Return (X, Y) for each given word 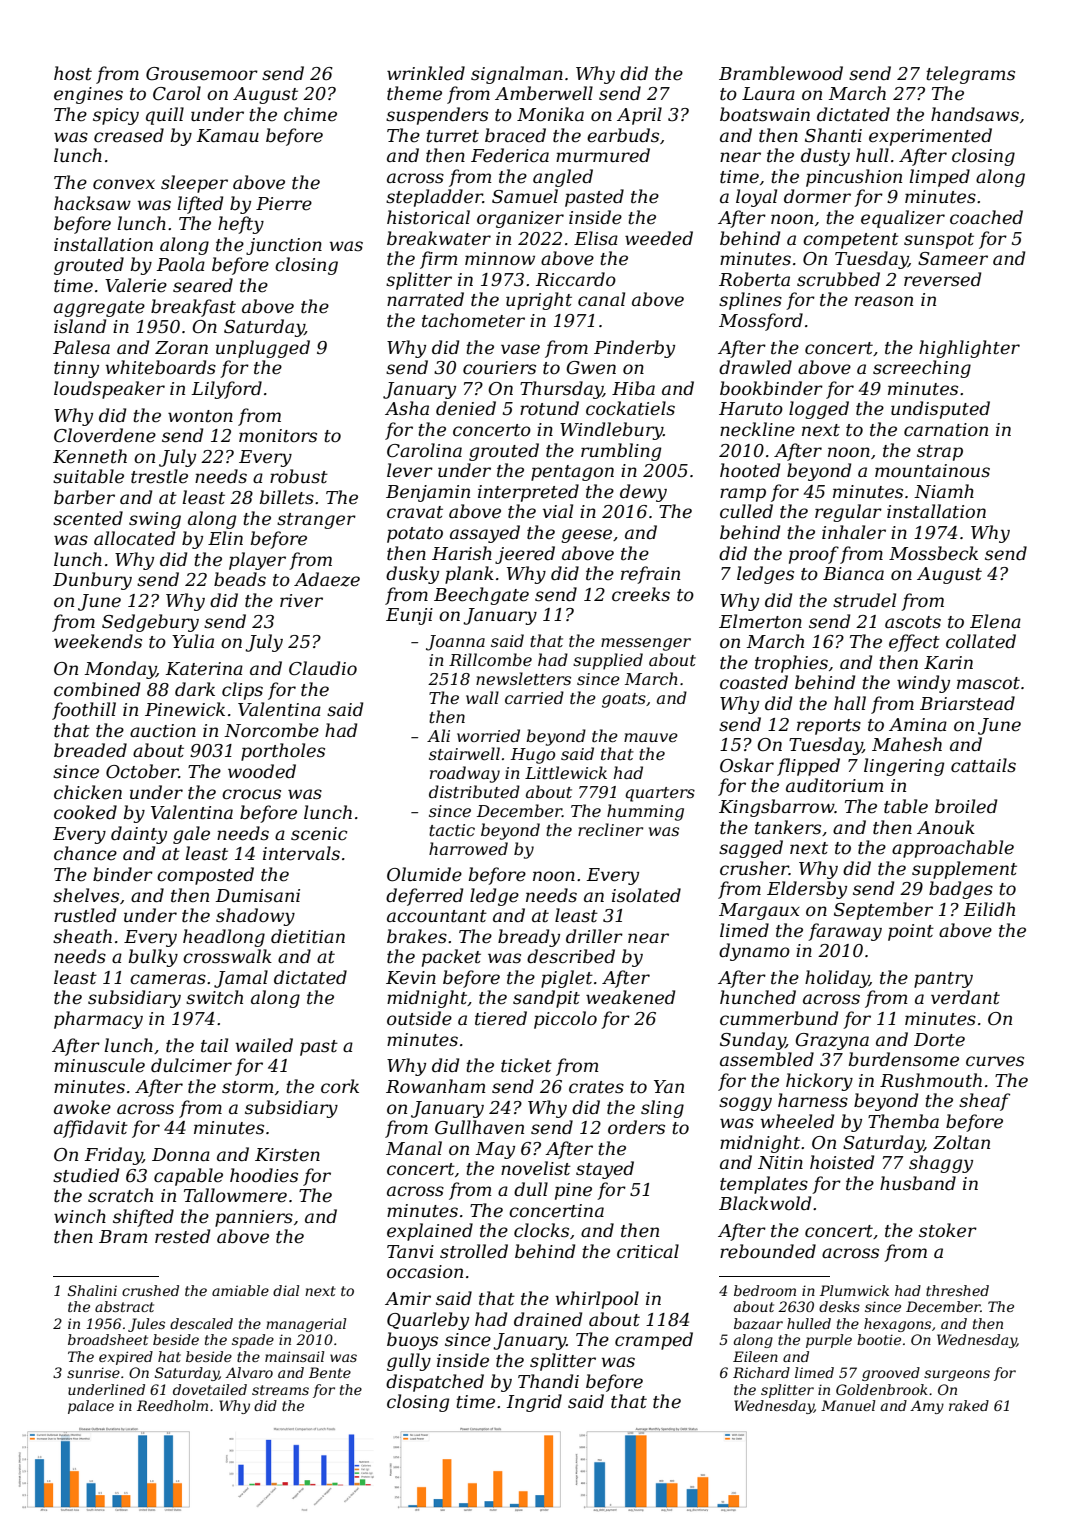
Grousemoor (202, 74)
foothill (84, 711)
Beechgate (481, 596)
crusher (754, 868)
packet (451, 958)
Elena (995, 621)
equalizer (903, 219)
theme (414, 93)
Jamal (241, 979)
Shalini (92, 1290)
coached (986, 217)
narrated (425, 299)
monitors (278, 436)
